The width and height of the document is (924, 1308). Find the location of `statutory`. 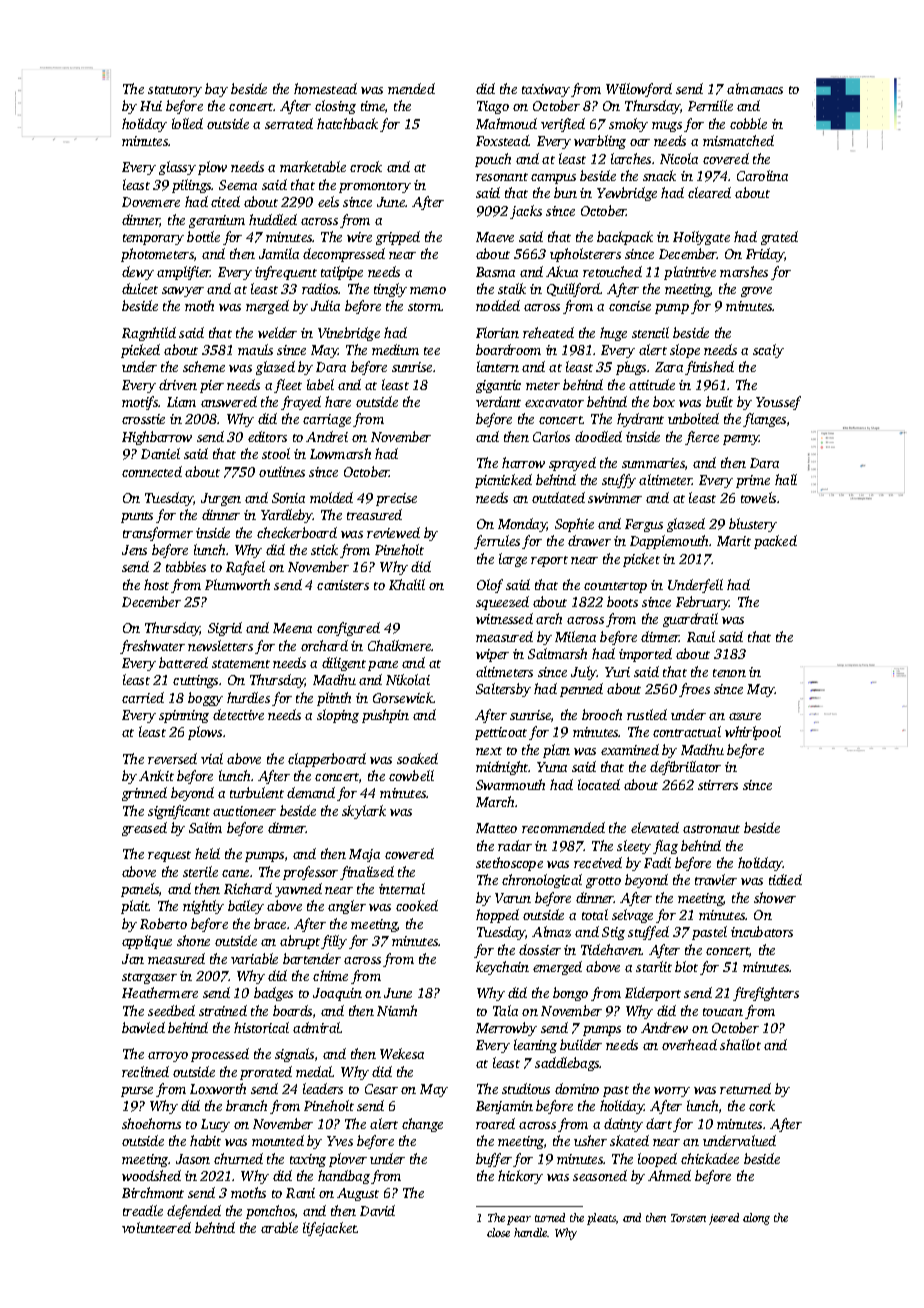

statutory is located at coordinates (175, 91).
